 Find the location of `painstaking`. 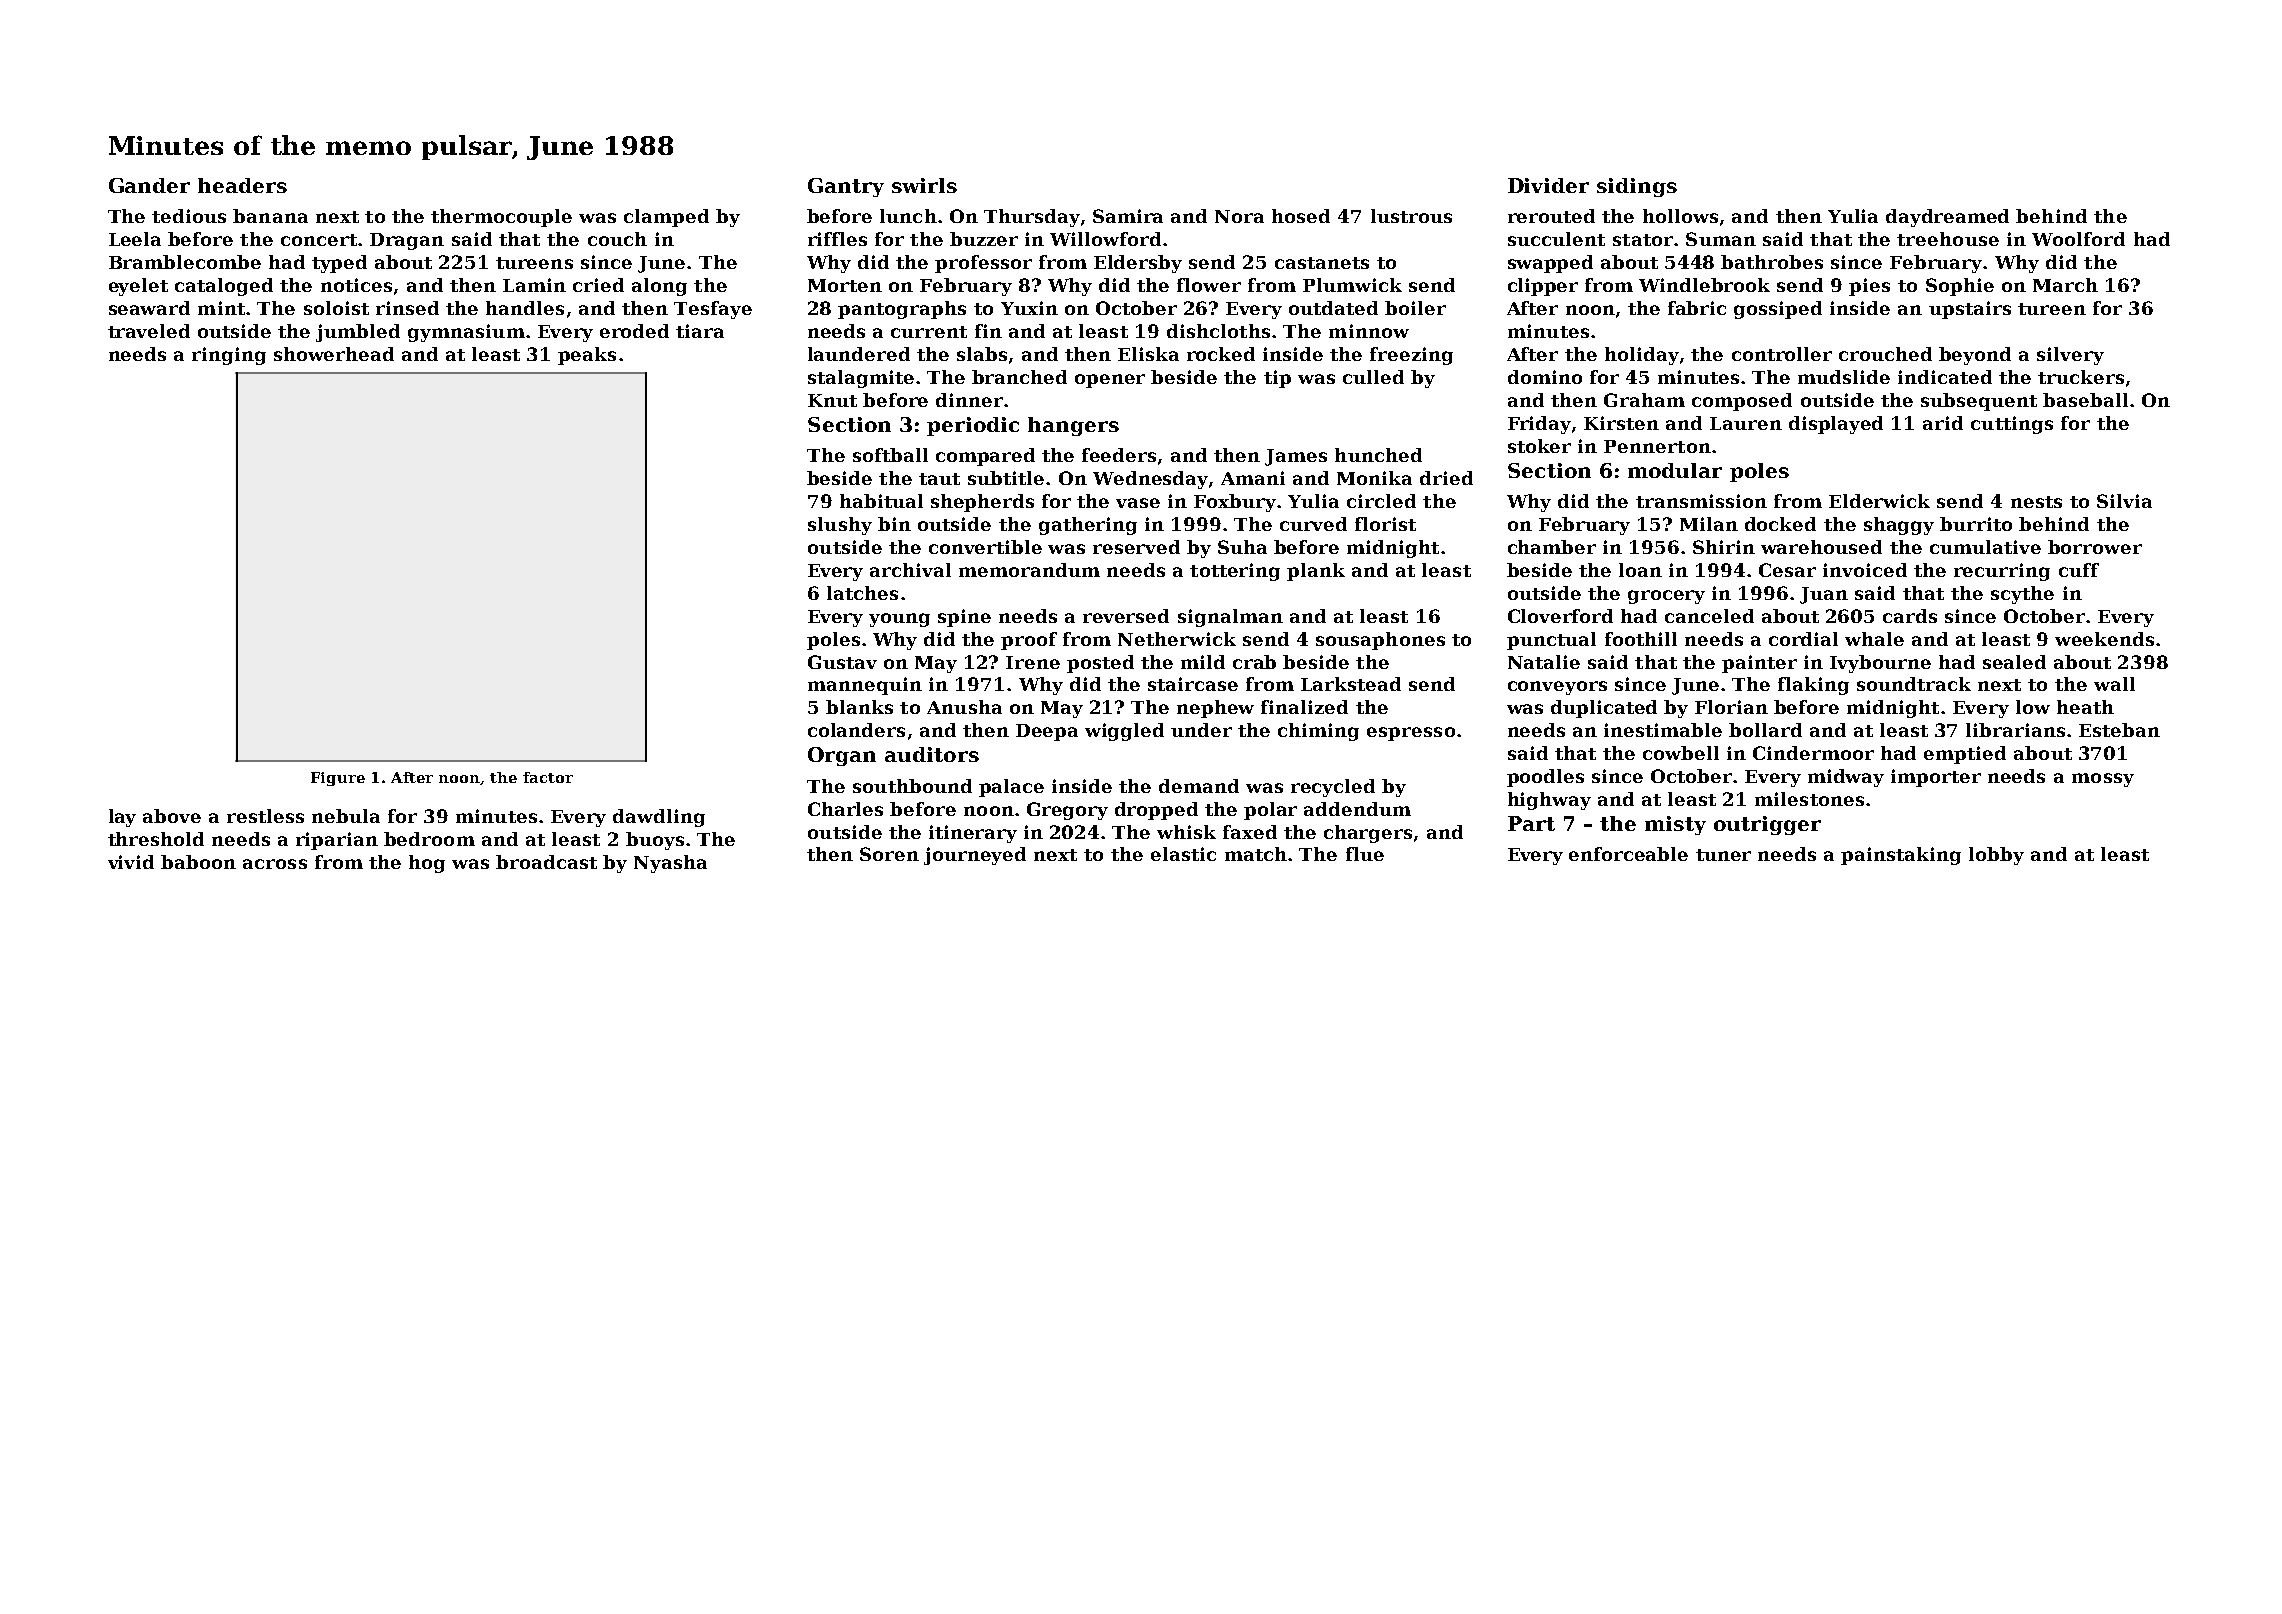

painstaking is located at coordinates (1901, 856).
